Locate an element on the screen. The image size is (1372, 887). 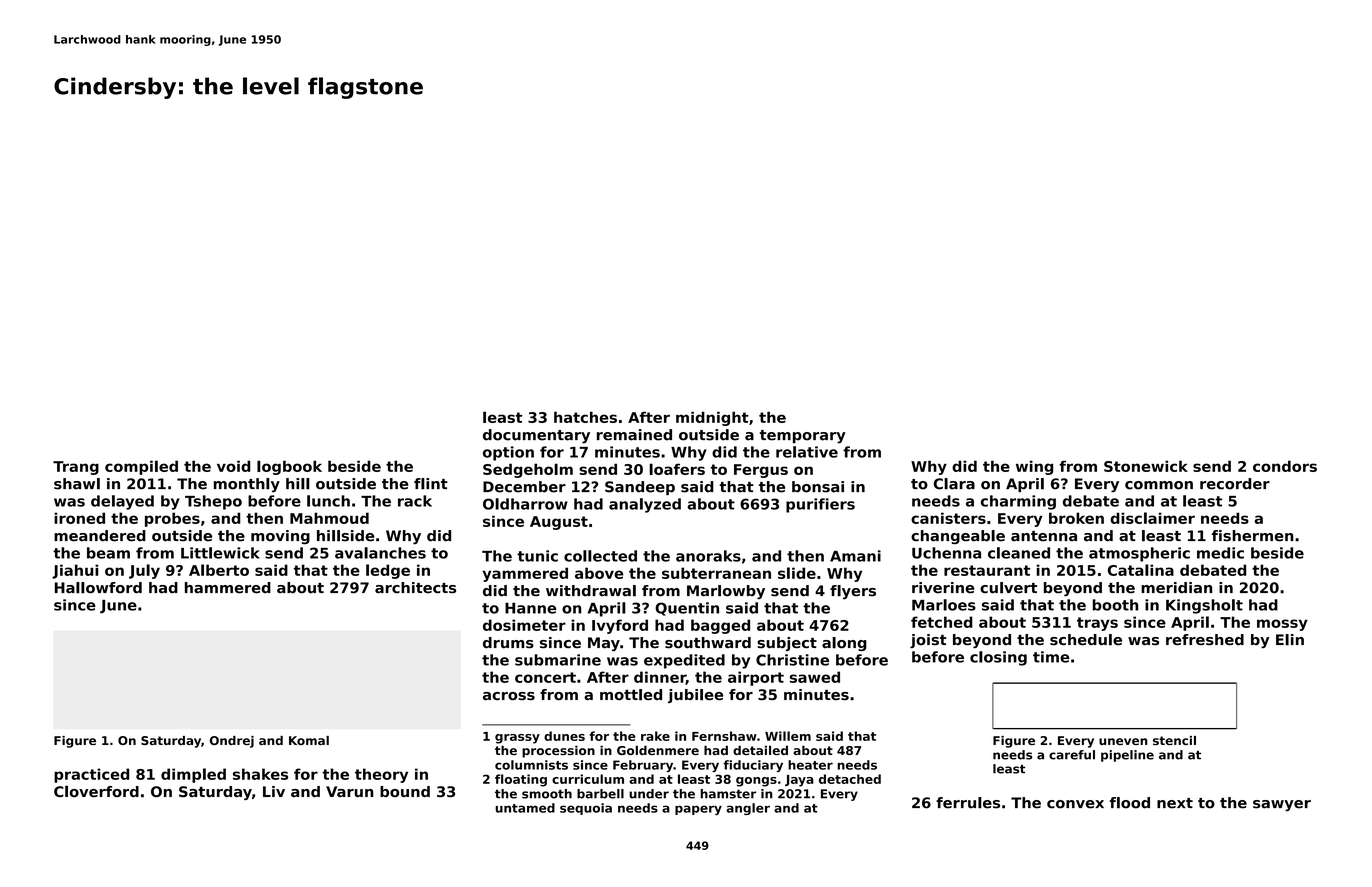
void is located at coordinates (233, 466).
